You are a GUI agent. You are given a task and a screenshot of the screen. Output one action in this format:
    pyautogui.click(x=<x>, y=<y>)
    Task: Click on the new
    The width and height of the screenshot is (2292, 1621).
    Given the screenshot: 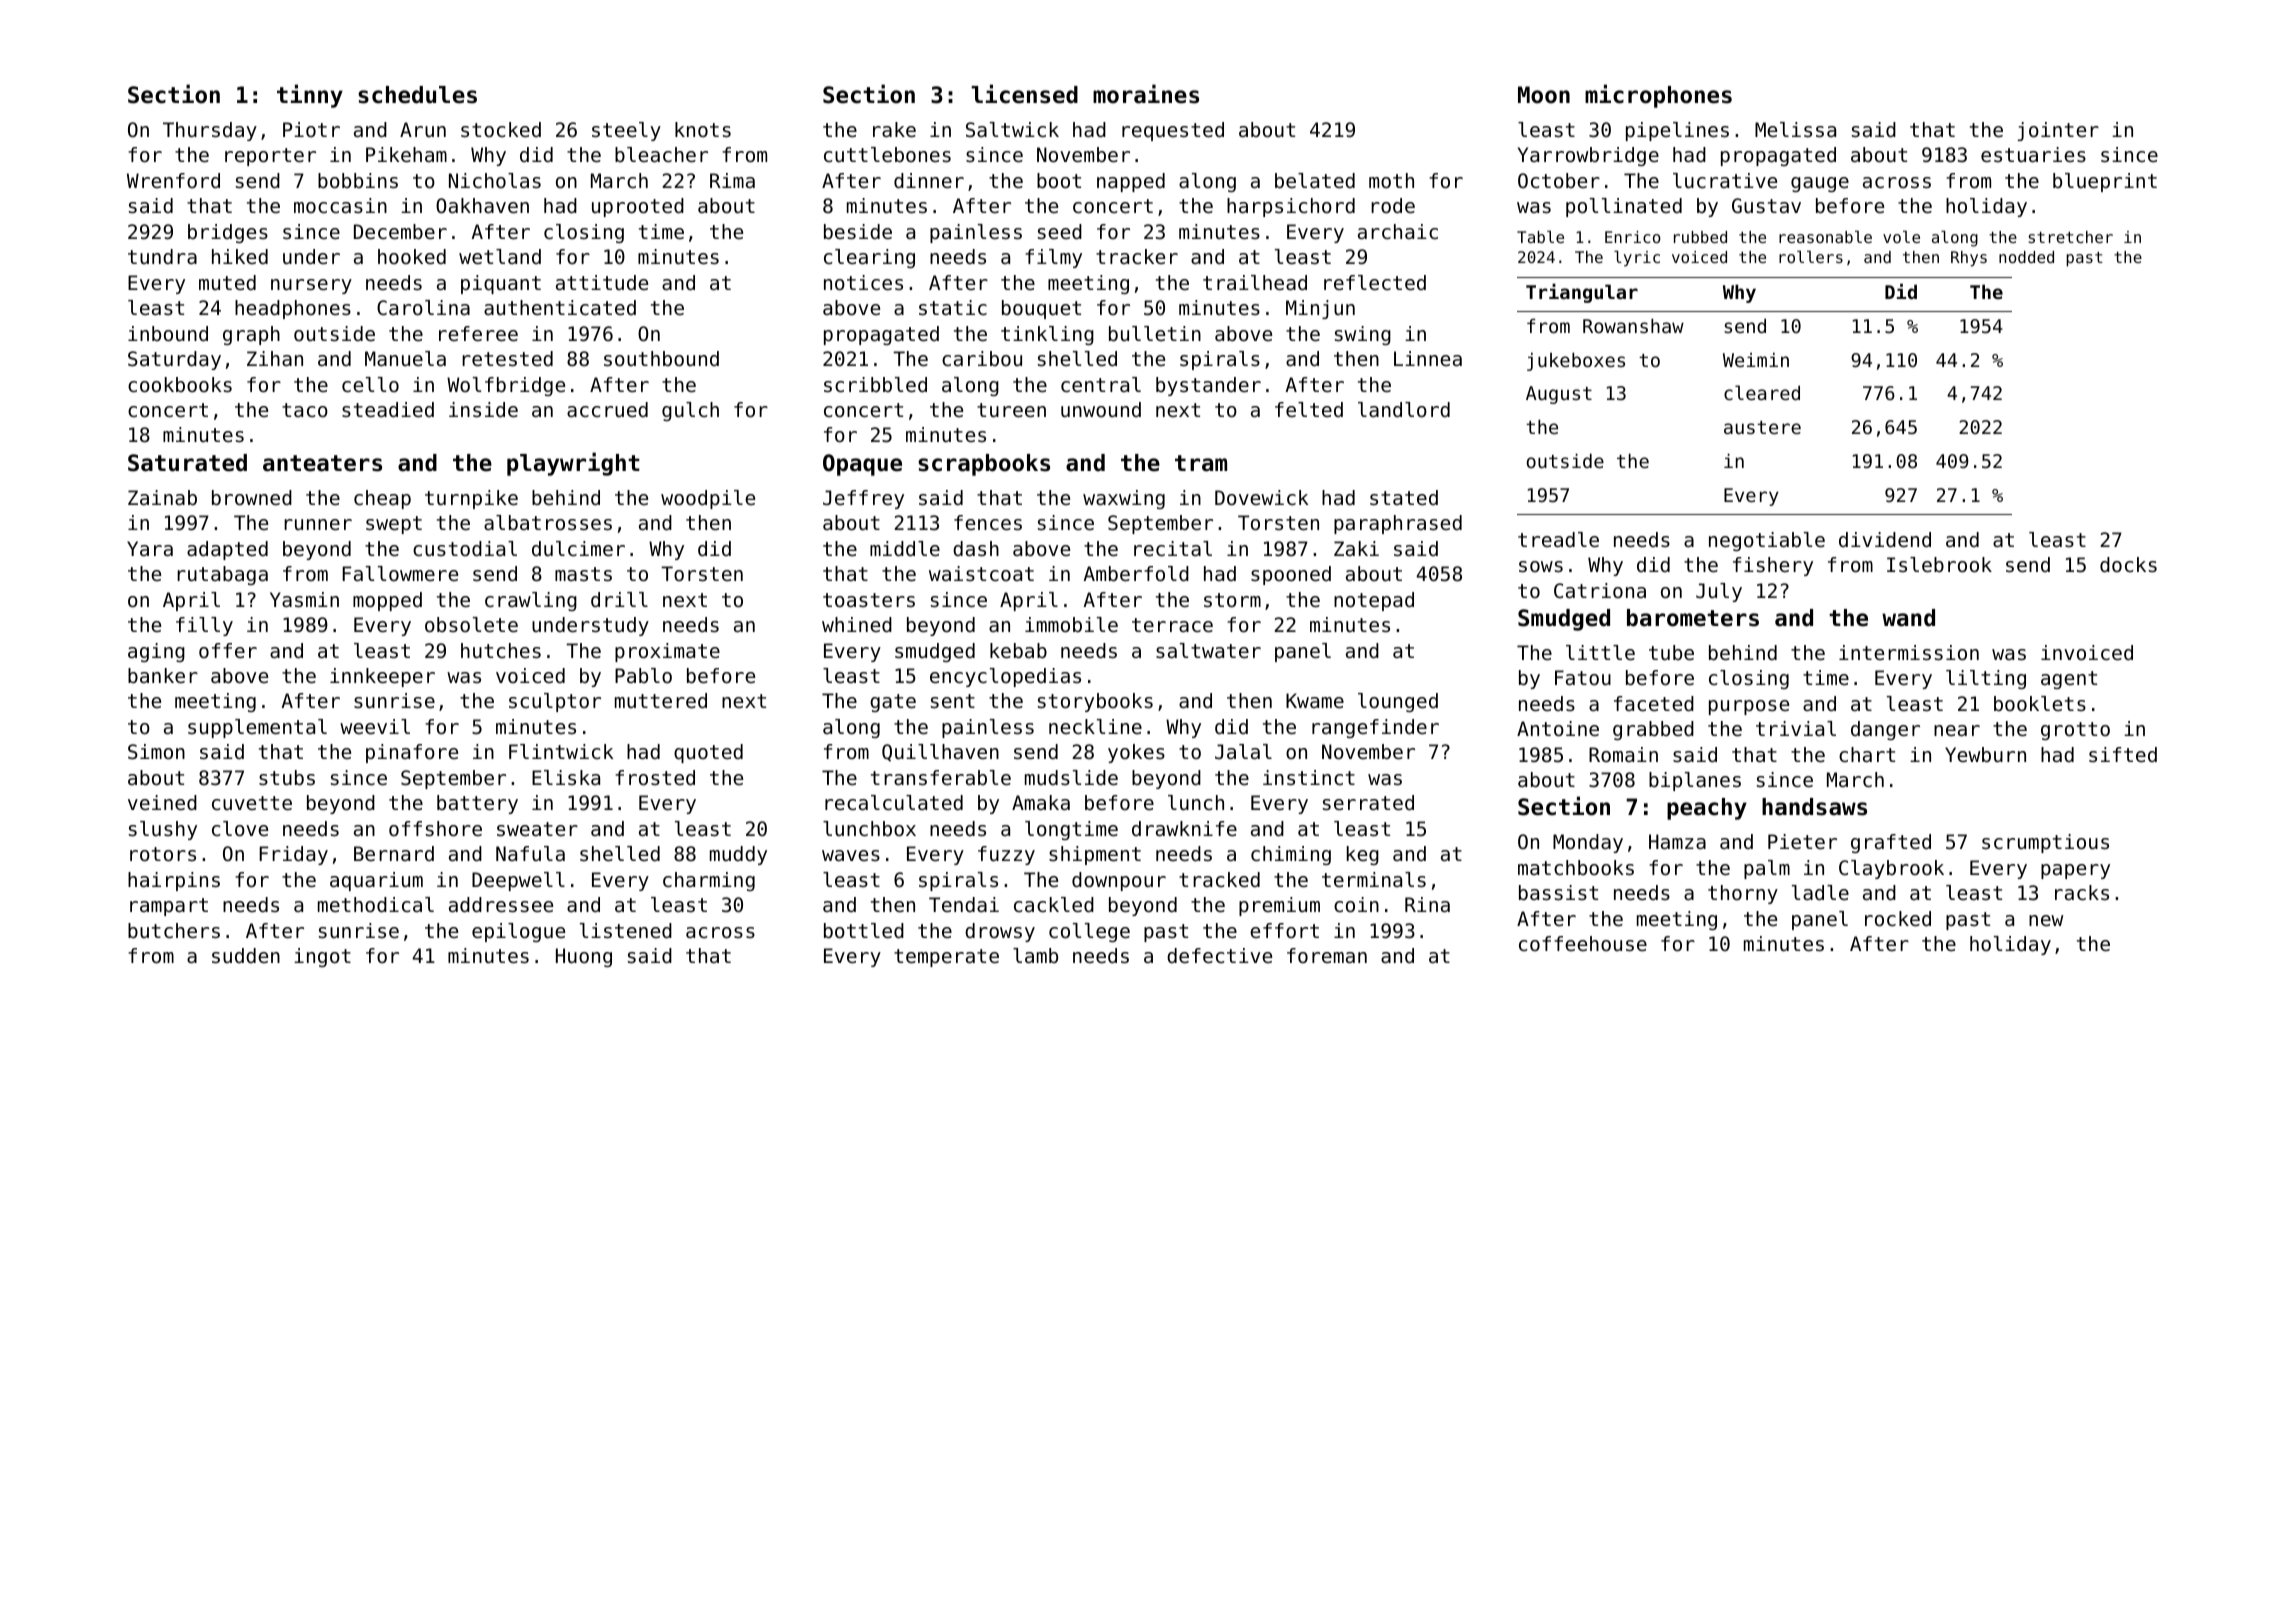 What is the action you would take?
    pyautogui.click(x=2046, y=921)
